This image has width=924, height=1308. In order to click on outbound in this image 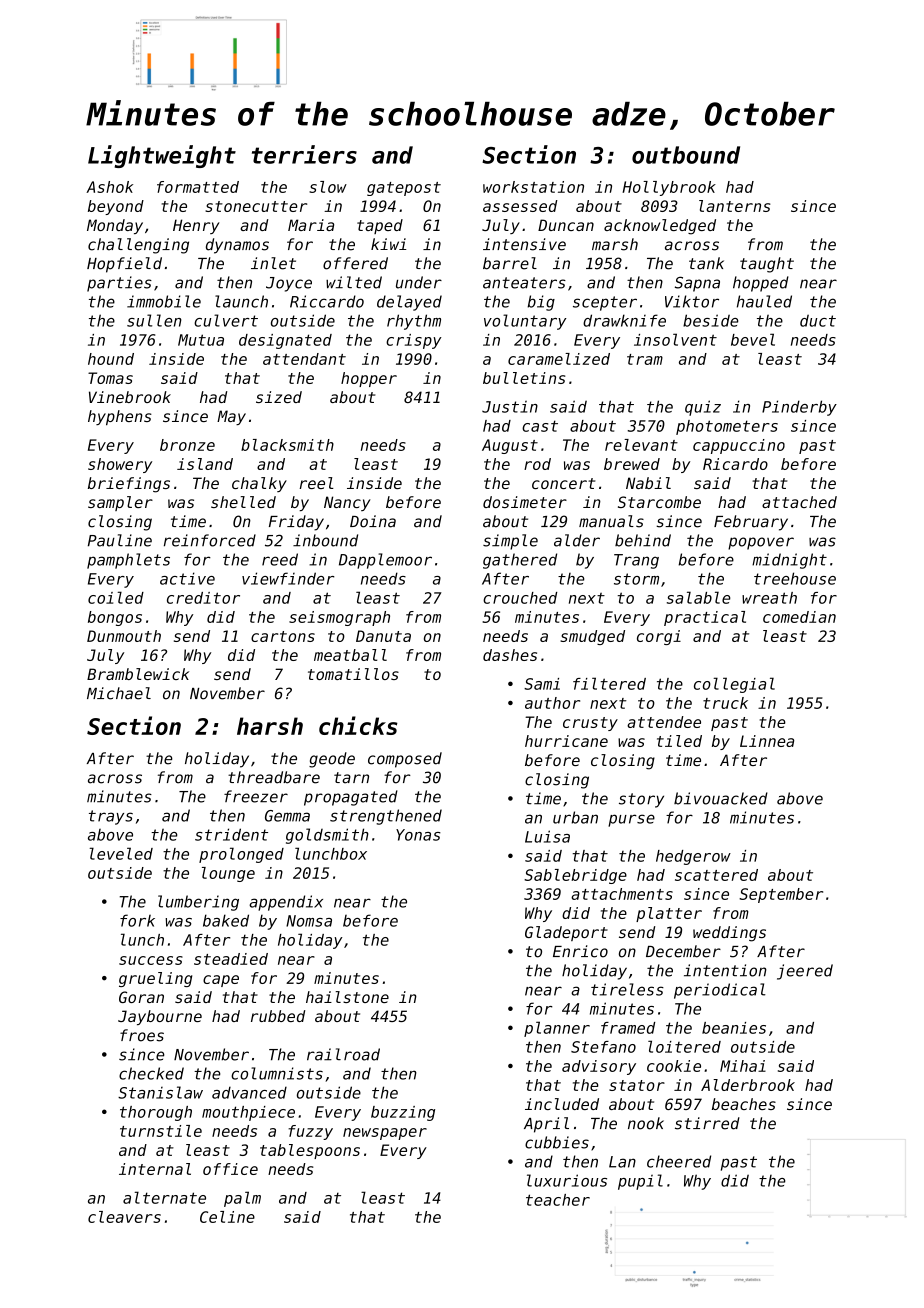, I will do `click(686, 155)`.
